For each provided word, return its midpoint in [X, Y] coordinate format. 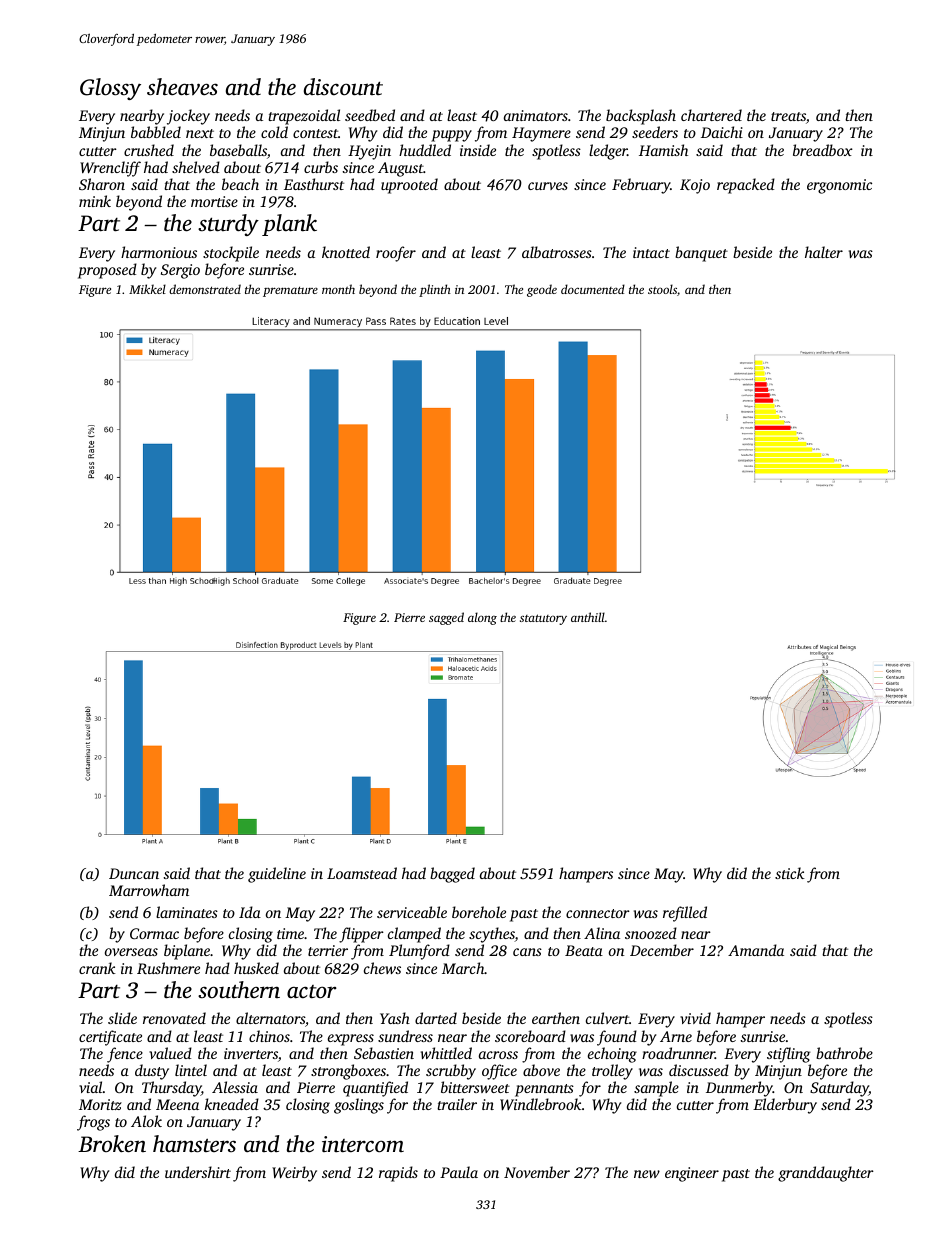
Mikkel [147, 289]
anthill [588, 617]
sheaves [182, 87]
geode [542, 290]
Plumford [419, 952]
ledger [608, 152]
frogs [93, 1123]
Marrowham [149, 890]
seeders [655, 132]
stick [790, 873]
